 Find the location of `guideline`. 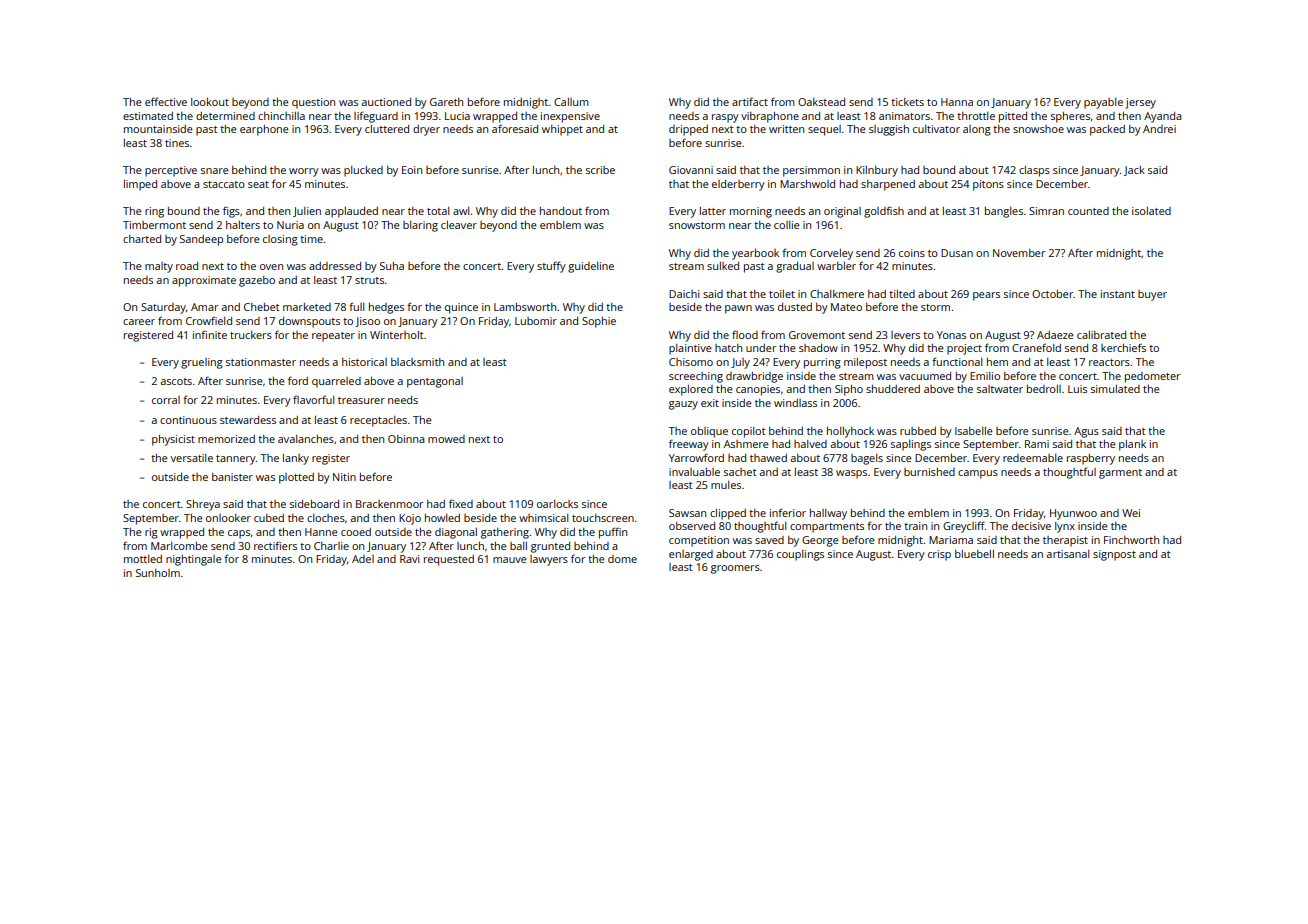

guideline is located at coordinates (591, 267).
